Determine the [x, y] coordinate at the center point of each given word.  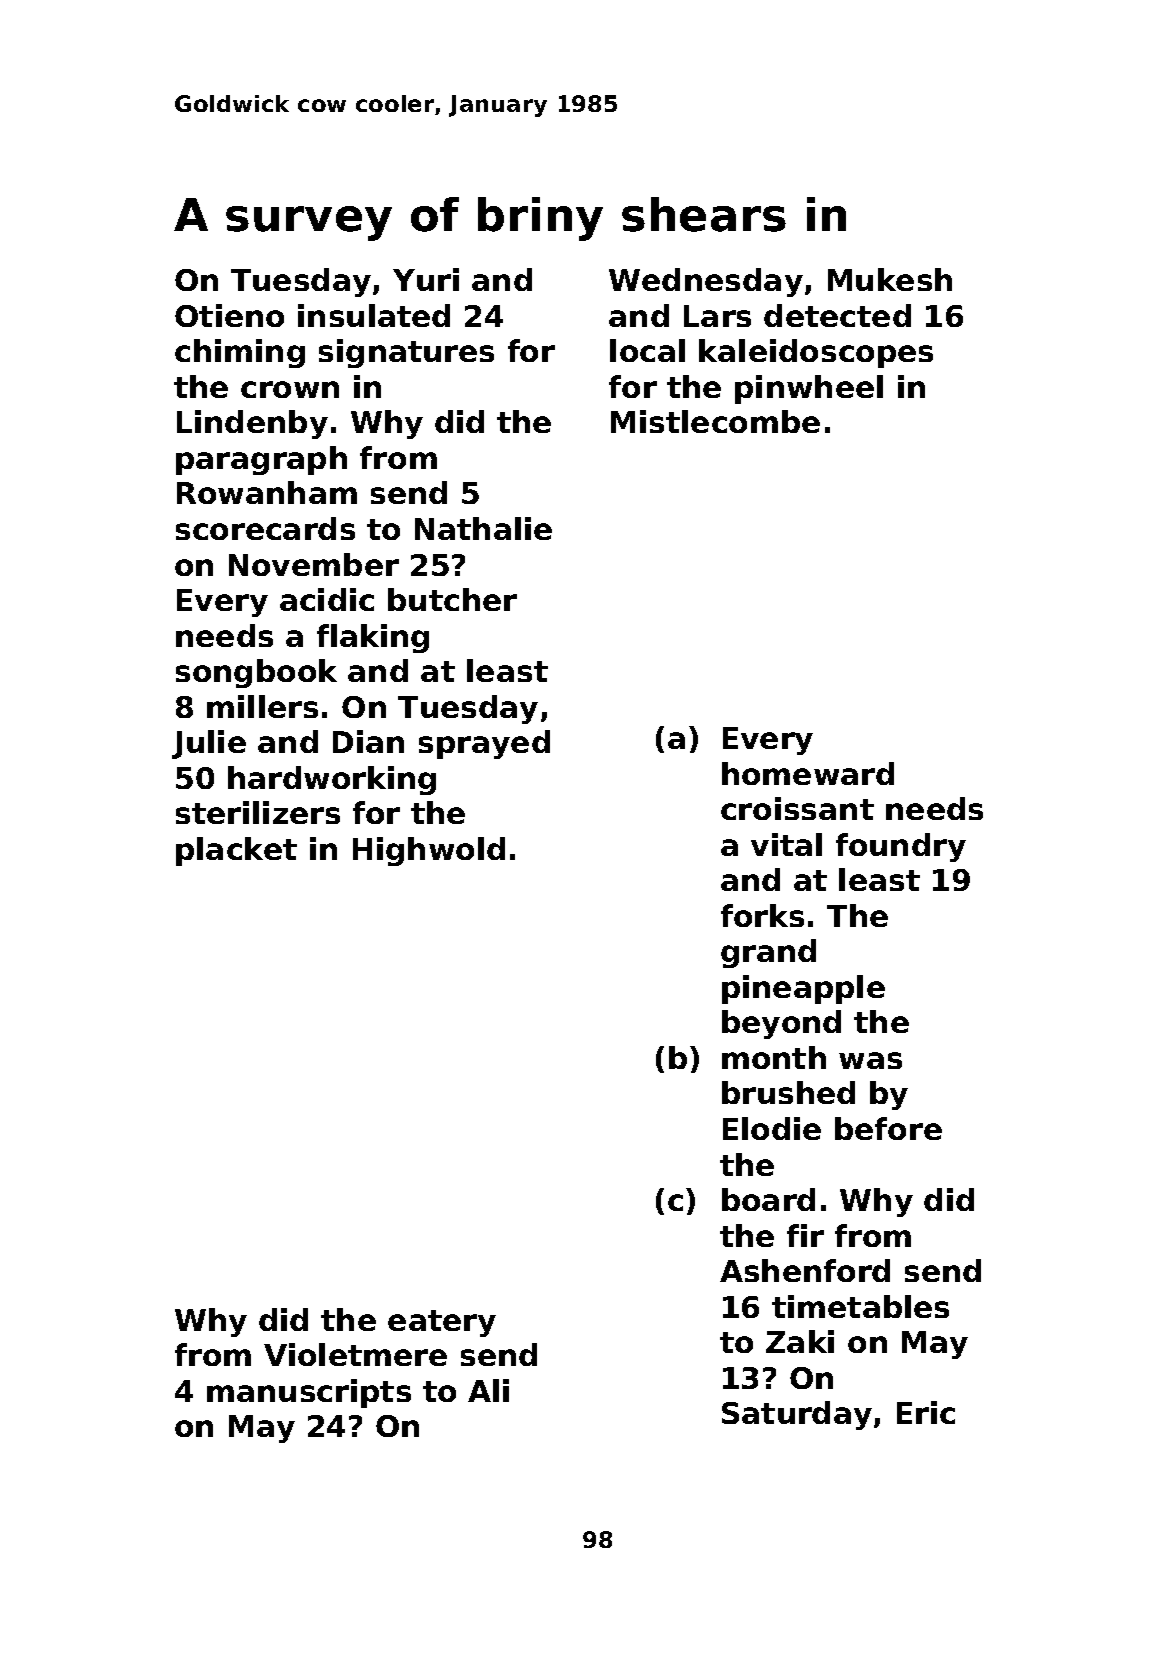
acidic [327, 599]
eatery [442, 1323]
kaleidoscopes [816, 353]
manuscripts [309, 1393]
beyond [781, 1024]
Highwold [429, 851]
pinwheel [809, 389]
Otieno [229, 315]
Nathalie [483, 528]
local [647, 350]
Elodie [772, 1128]
